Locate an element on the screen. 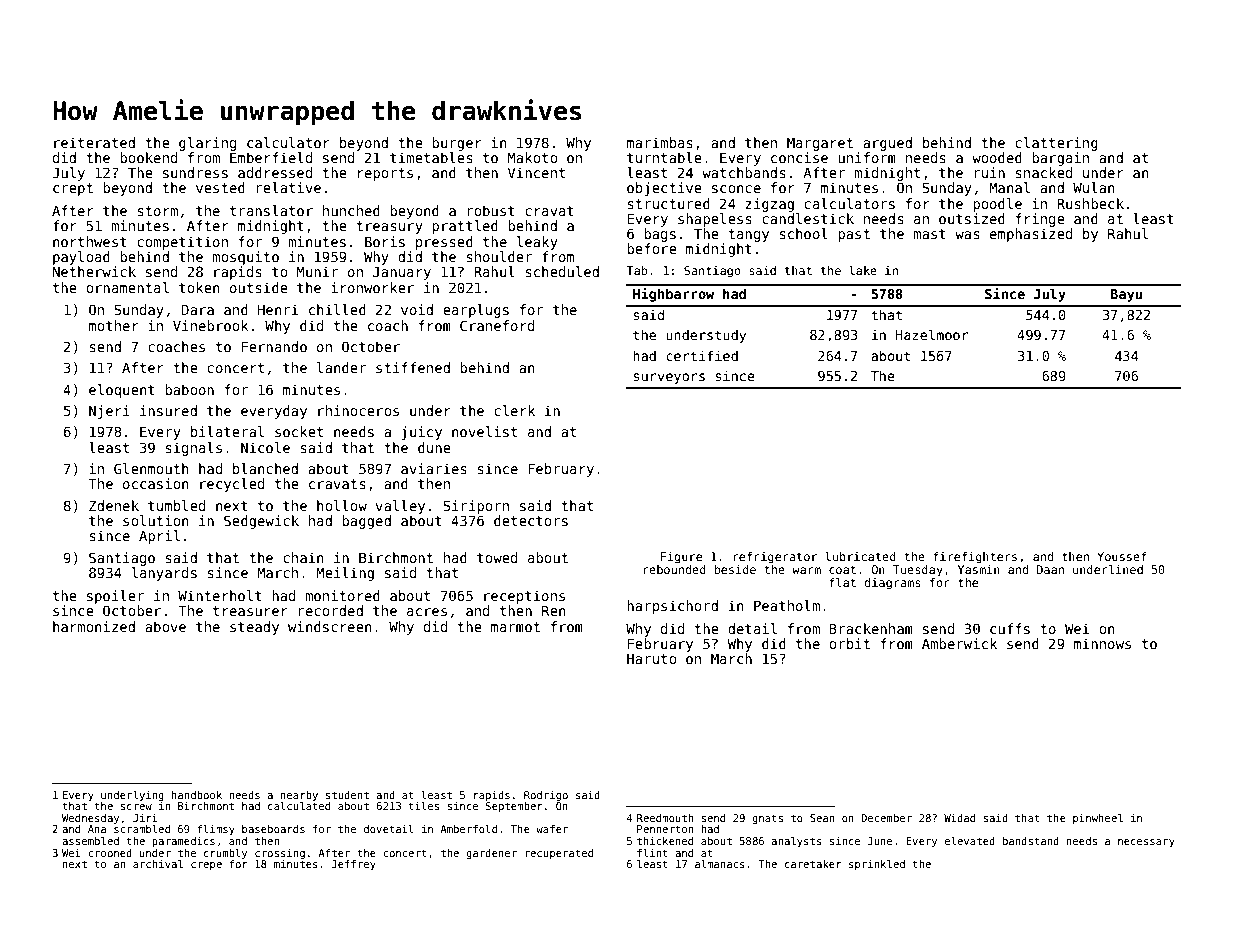 The width and height of the screenshot is (1233, 952). reiterated is located at coordinates (94, 142).
